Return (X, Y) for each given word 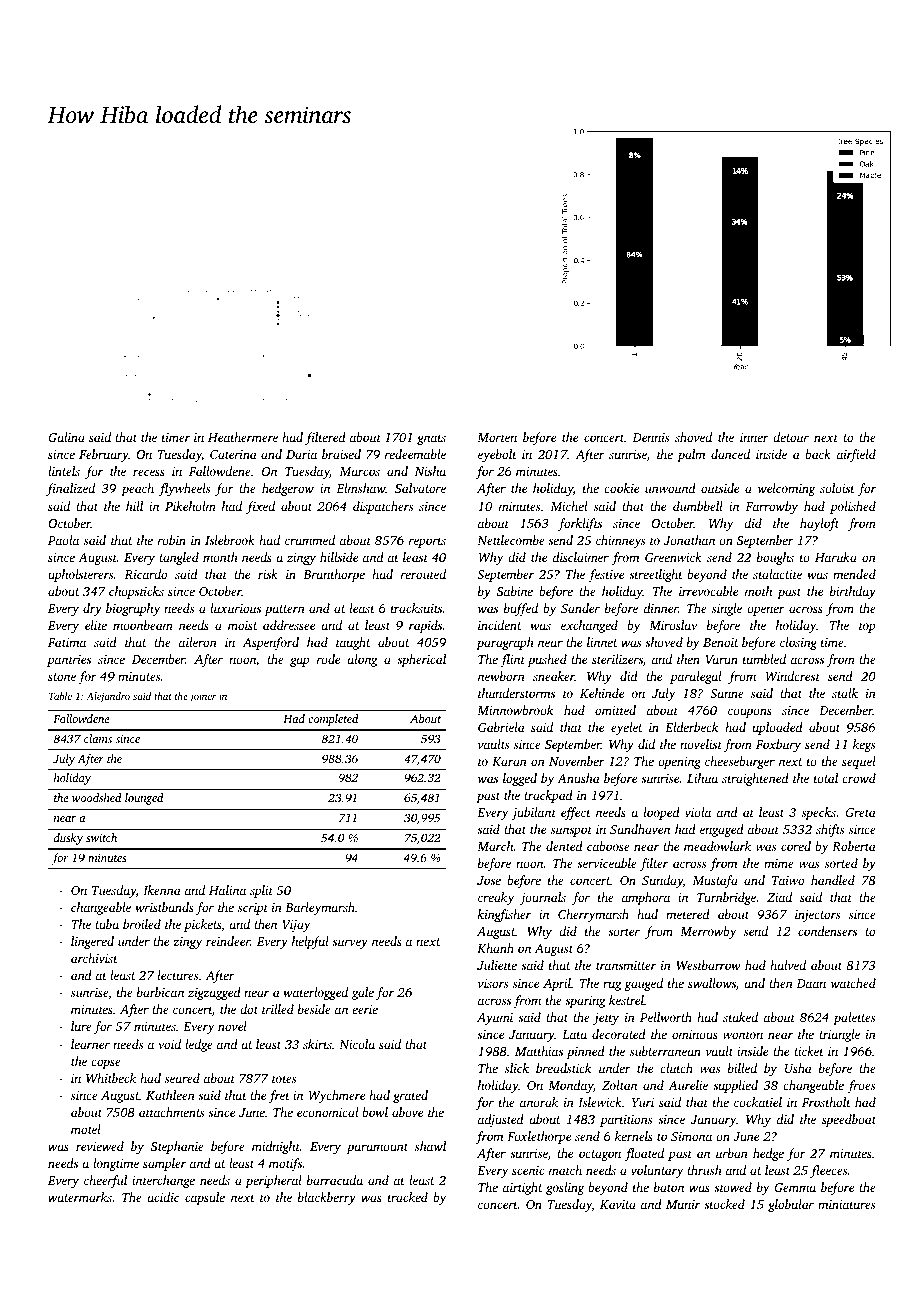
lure (81, 1026)
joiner (202, 698)
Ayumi (495, 1019)
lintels (64, 471)
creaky (496, 898)
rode (328, 659)
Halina (227, 890)
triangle (839, 1035)
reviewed (100, 1146)
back (818, 454)
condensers (827, 931)
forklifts (580, 524)
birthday (853, 592)
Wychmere (337, 1096)
